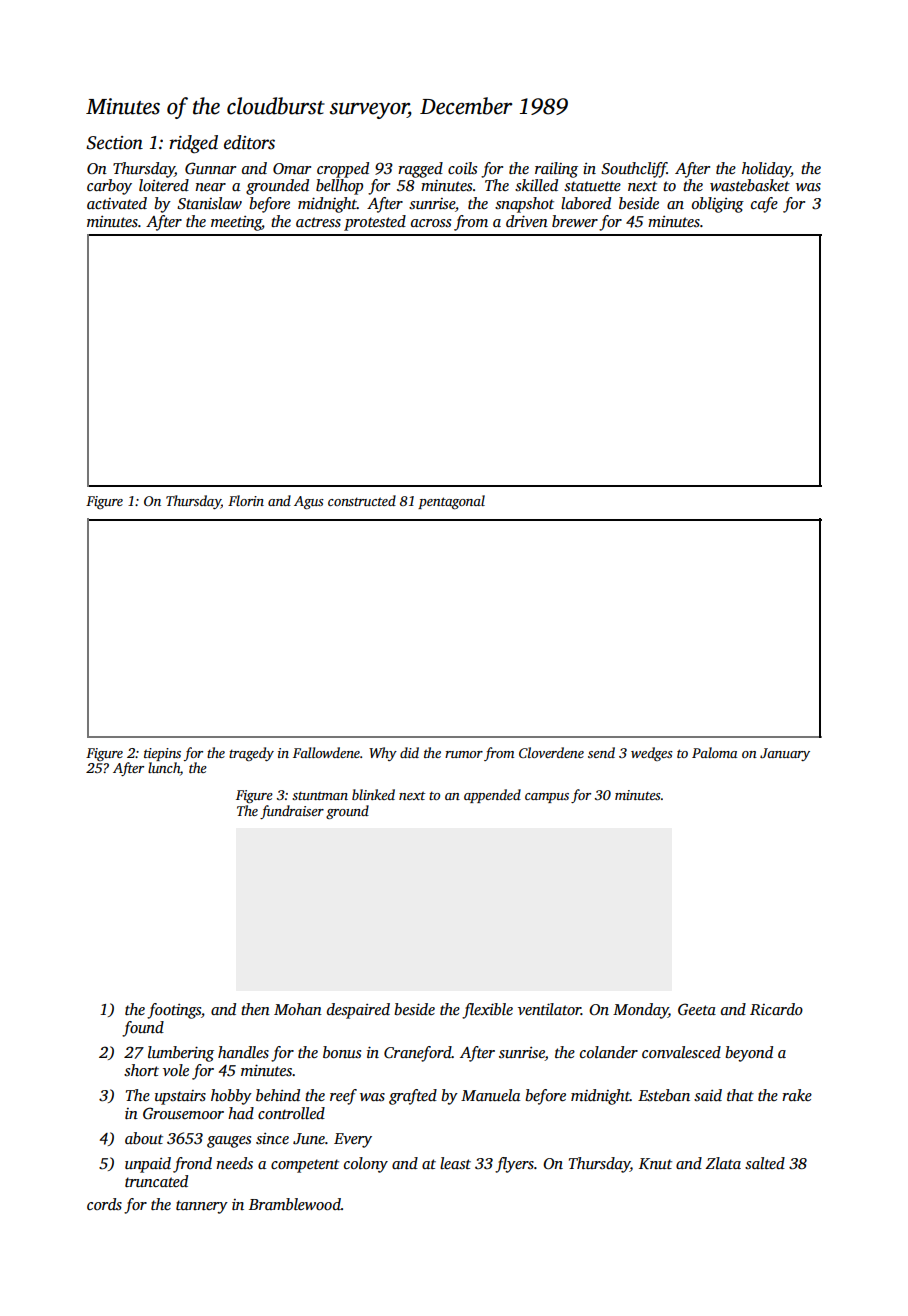  What do you see at coordinates (162, 754) in the page?
I see `tiepins` at bounding box center [162, 754].
